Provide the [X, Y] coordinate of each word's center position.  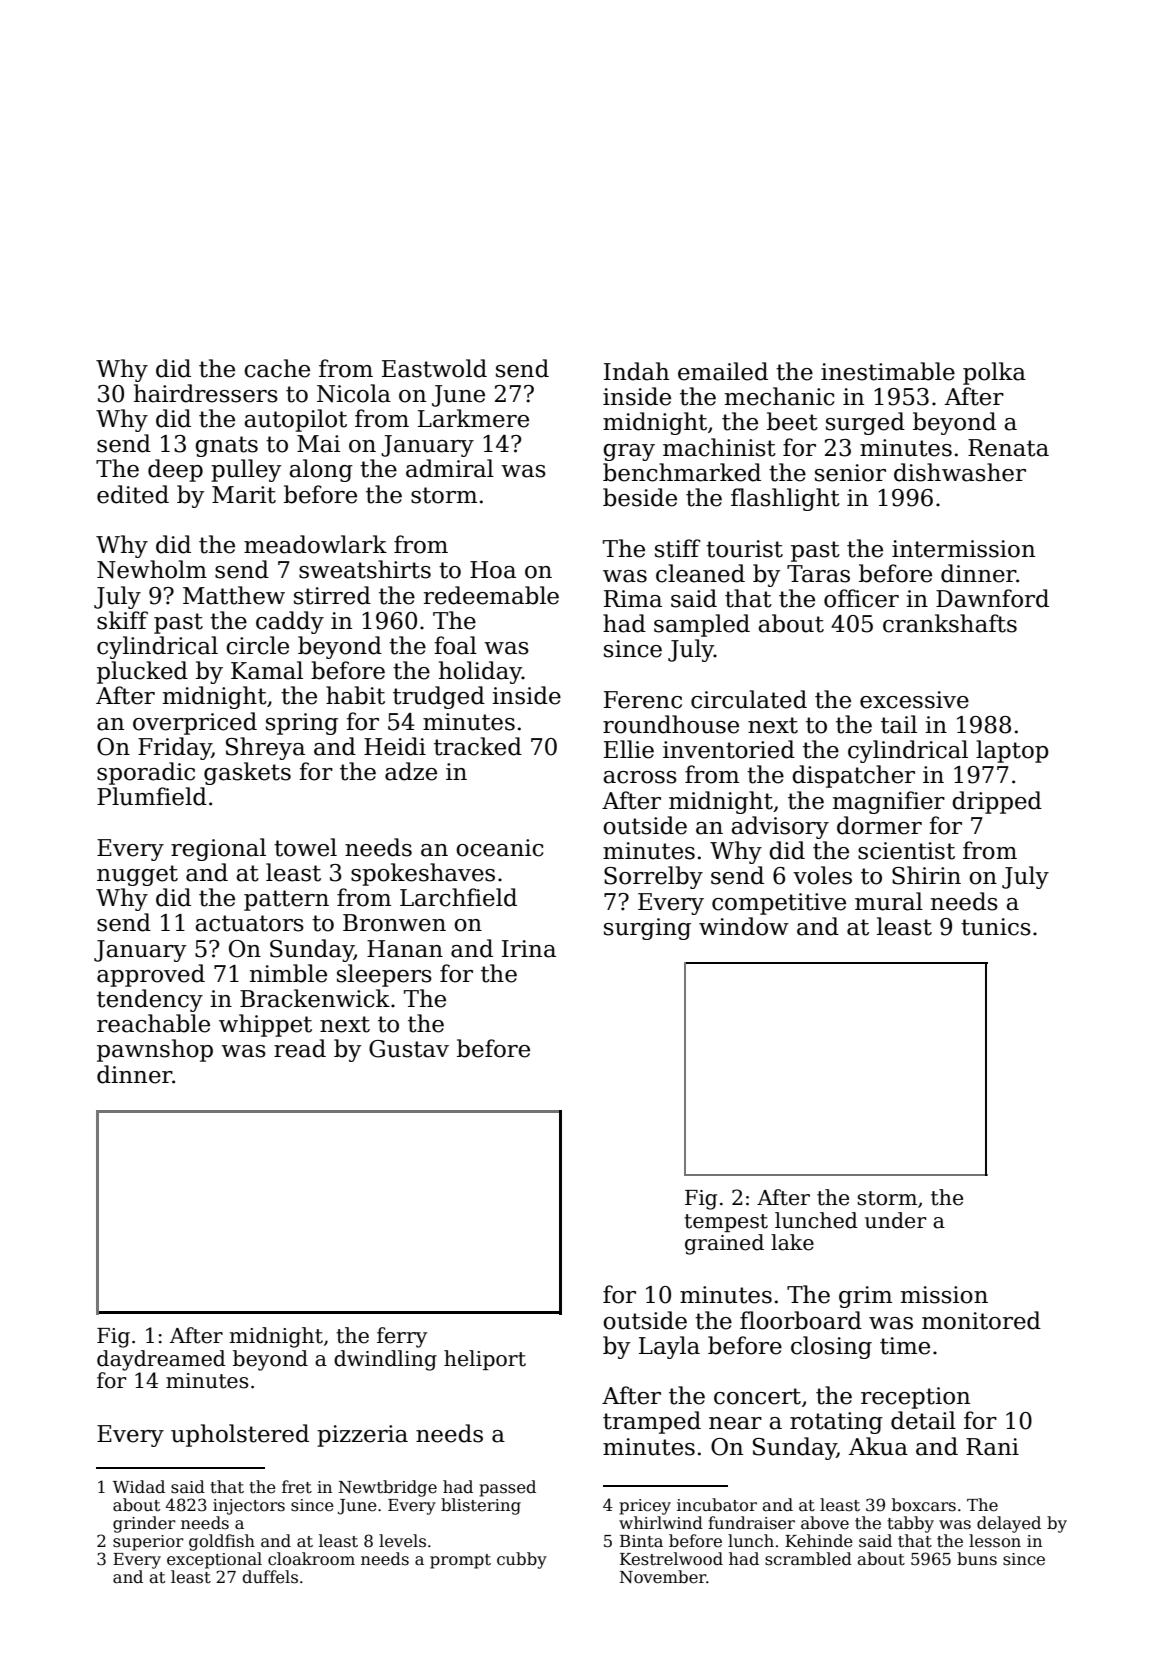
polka [994, 373]
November [663, 1577]
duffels [270, 1577]
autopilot [295, 420]
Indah [636, 371]
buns [977, 1559]
